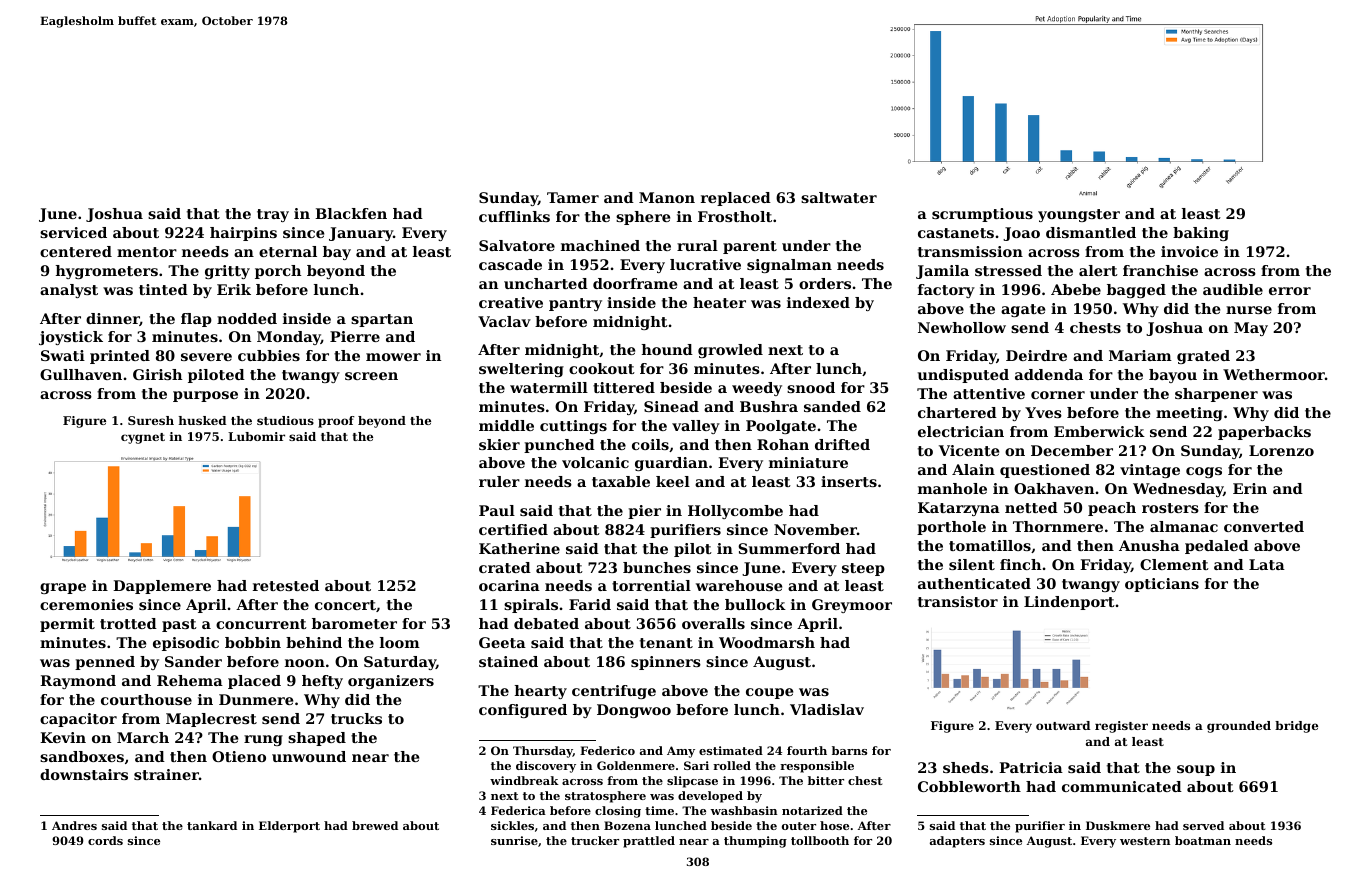 This screenshot has height=887, width=1372. Describe the element at coordinates (769, 406) in the screenshot. I see `Bushra` at that location.
